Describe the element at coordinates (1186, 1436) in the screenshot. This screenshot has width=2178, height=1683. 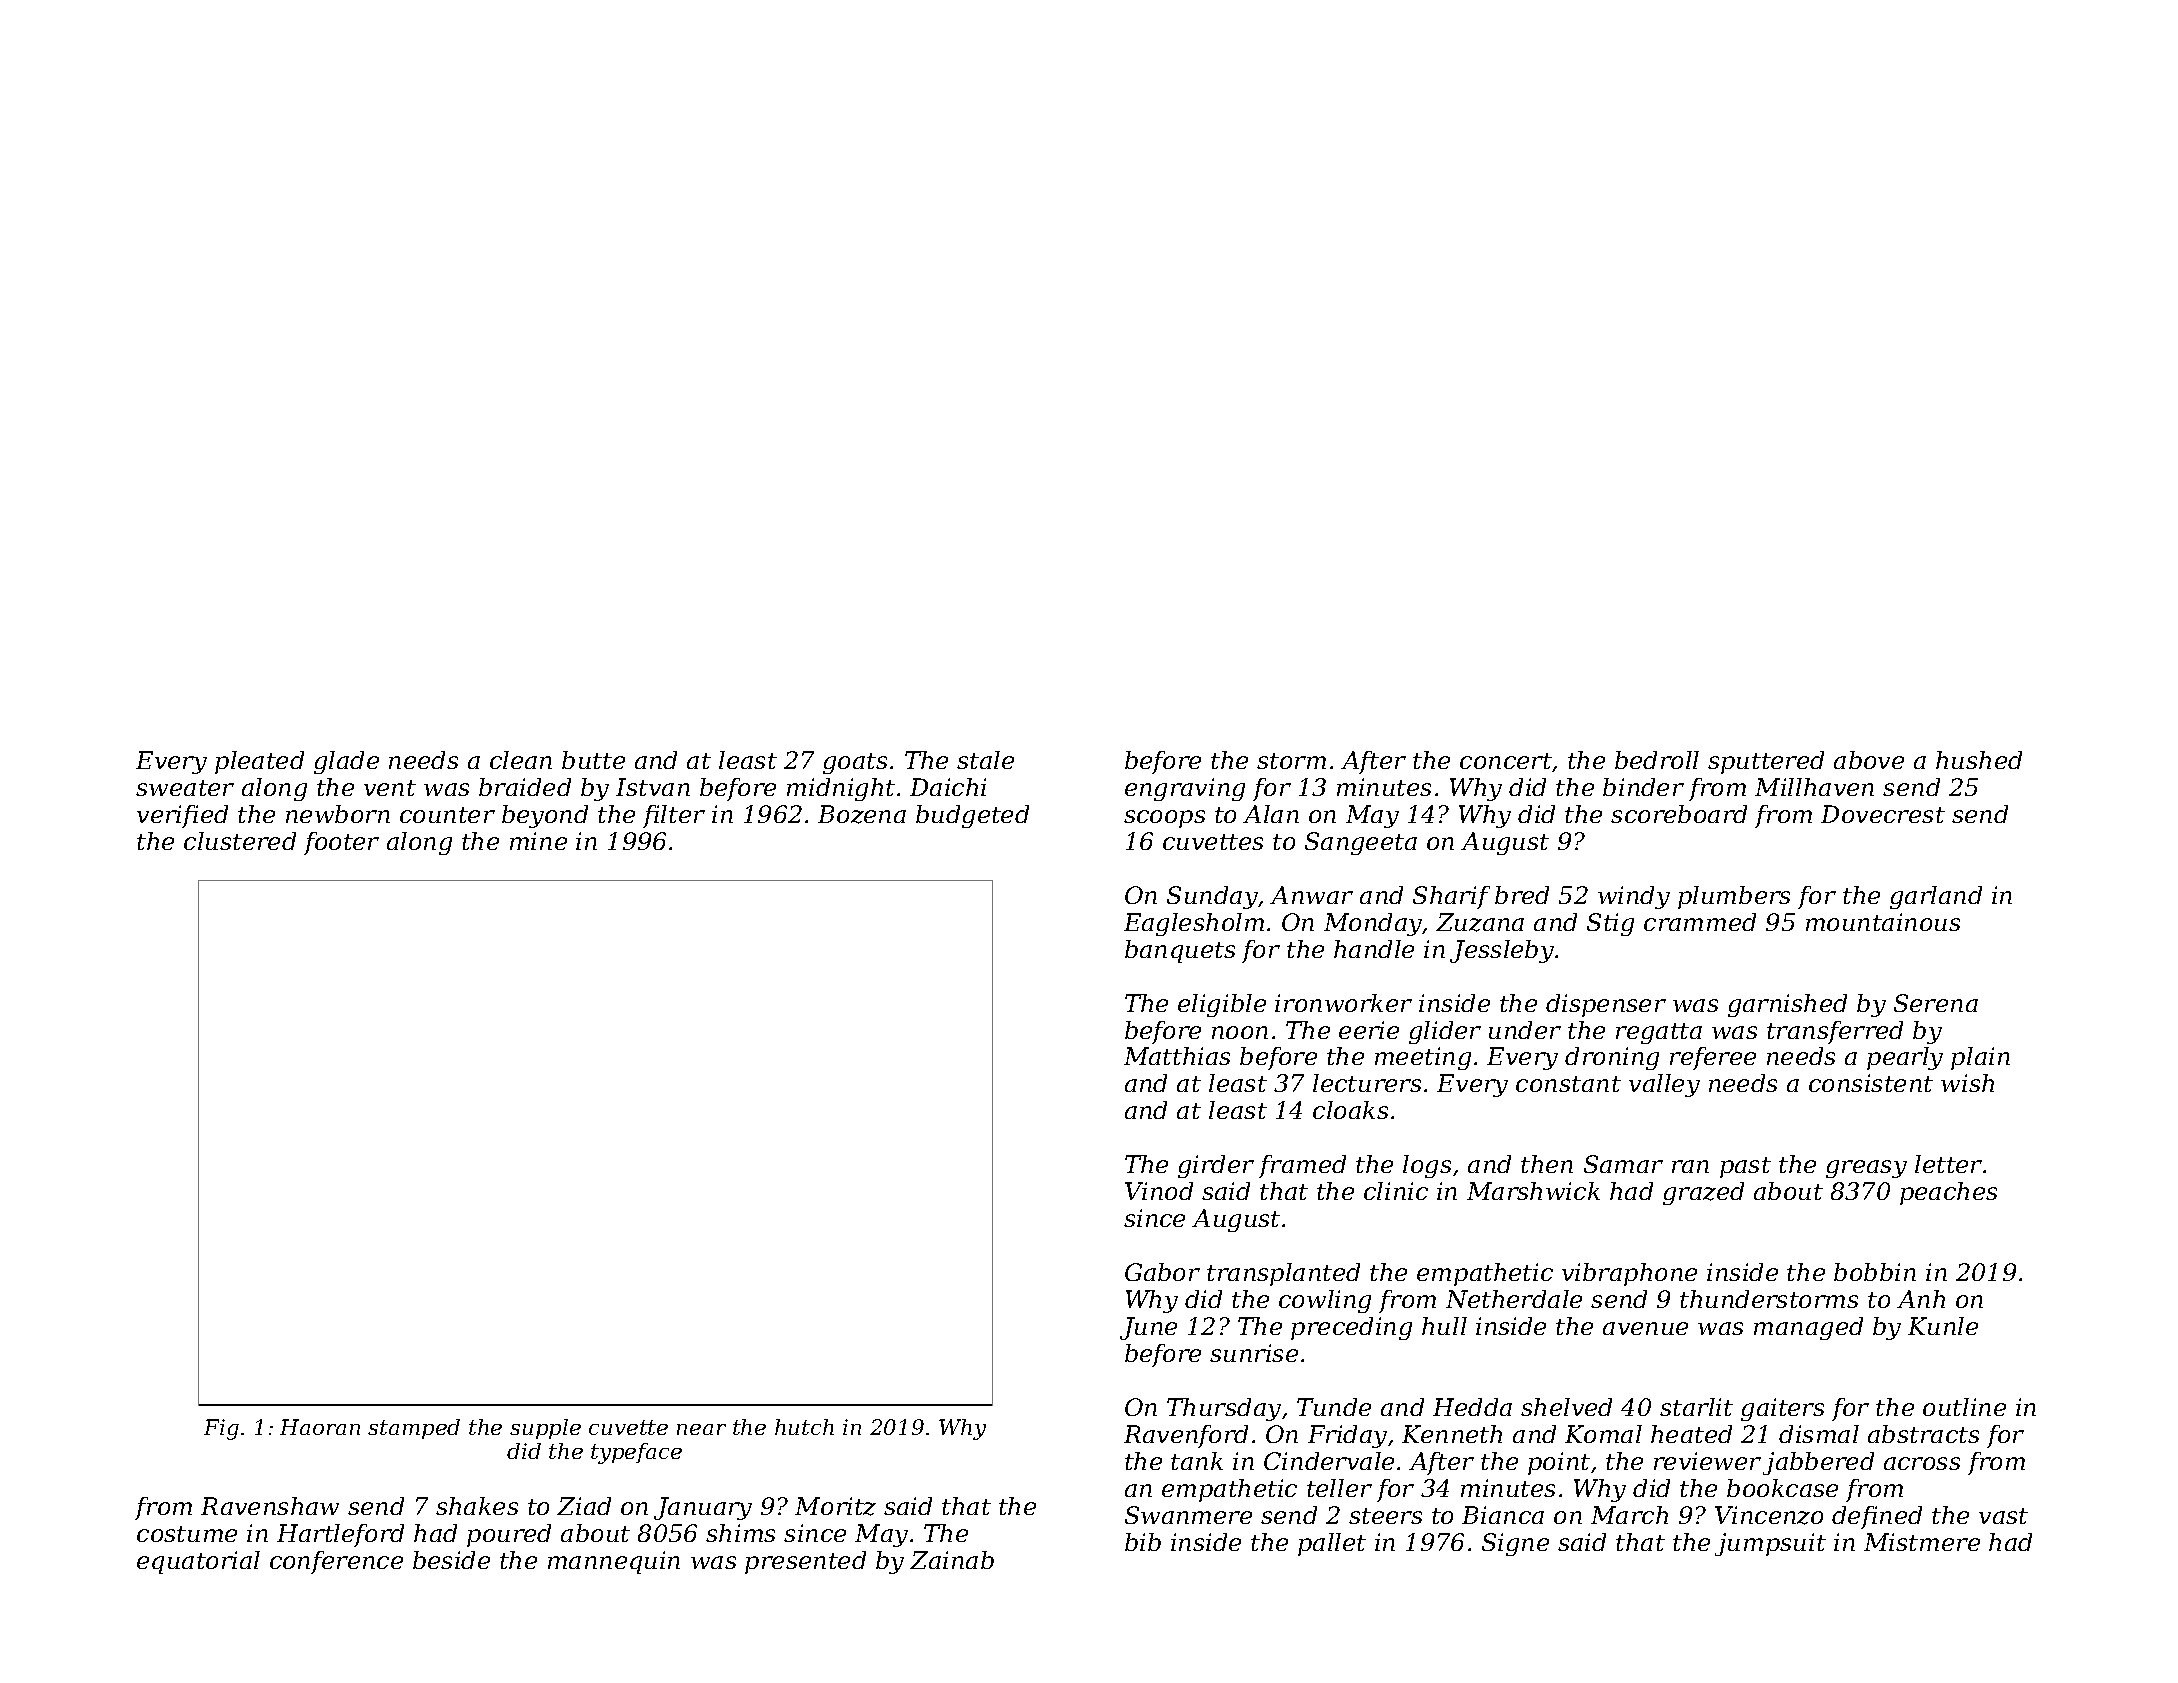
I see `Ravenford` at that location.
